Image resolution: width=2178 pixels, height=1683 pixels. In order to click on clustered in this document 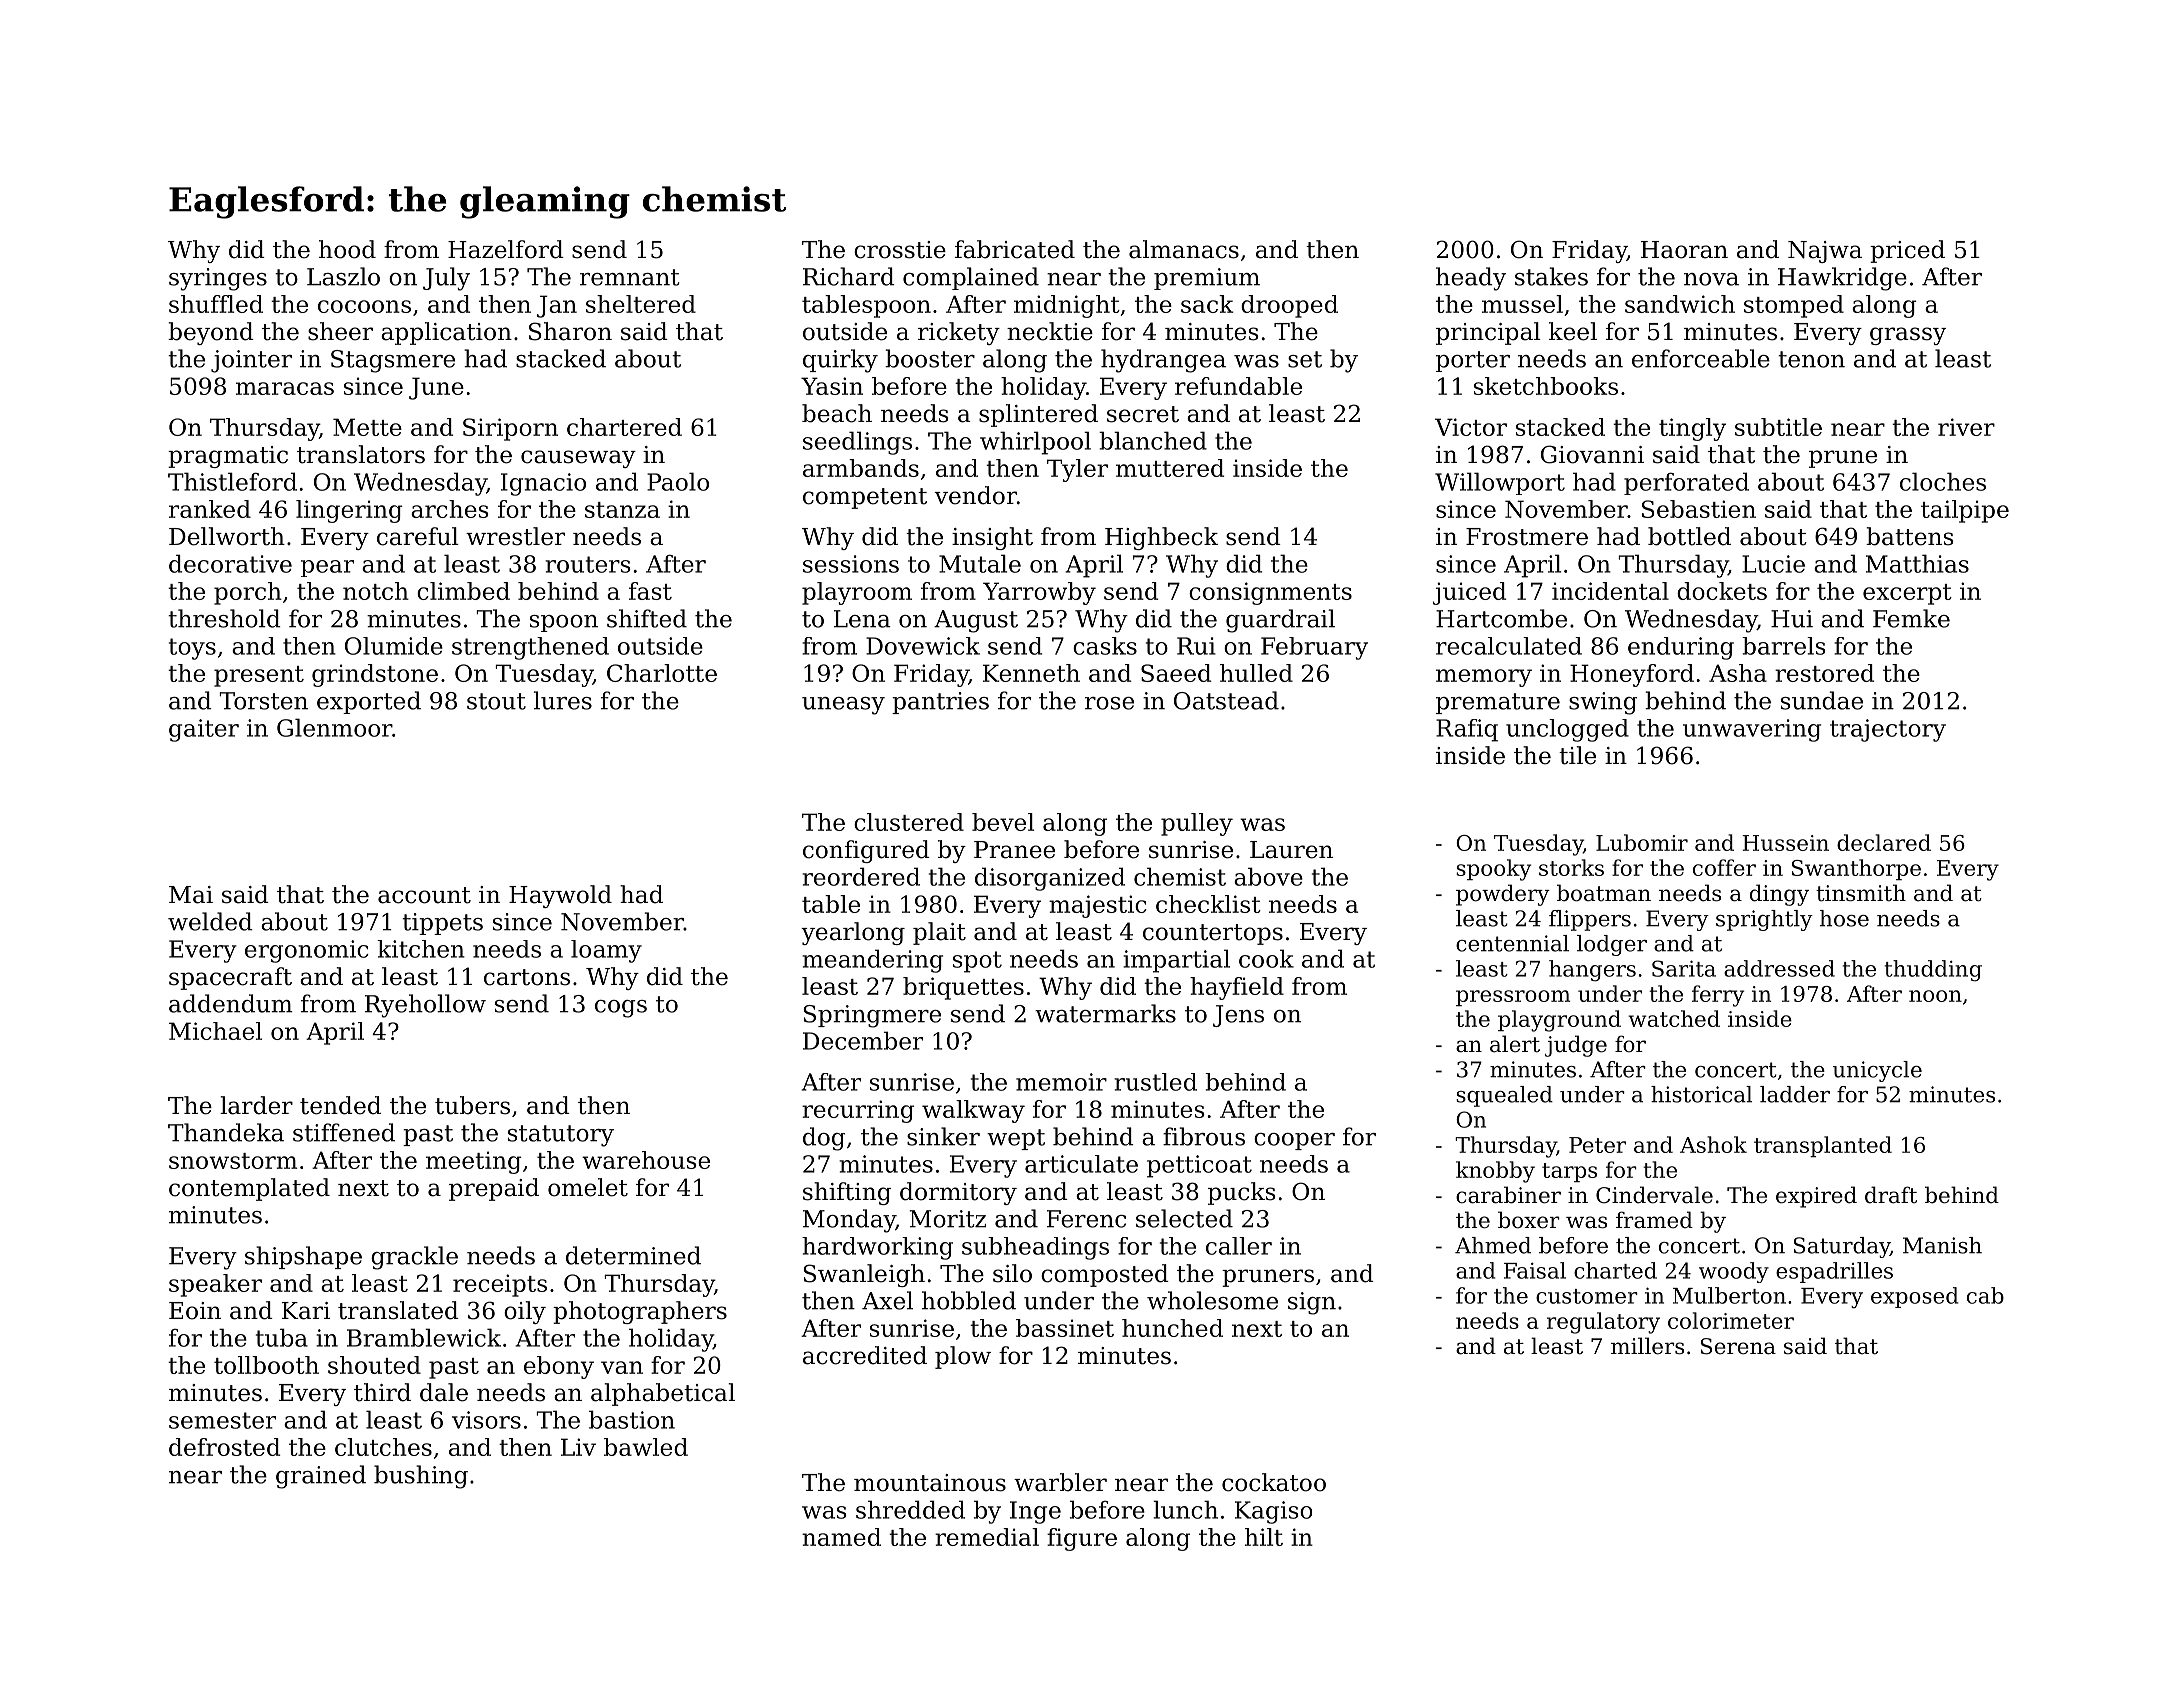, I will do `click(909, 822)`.
